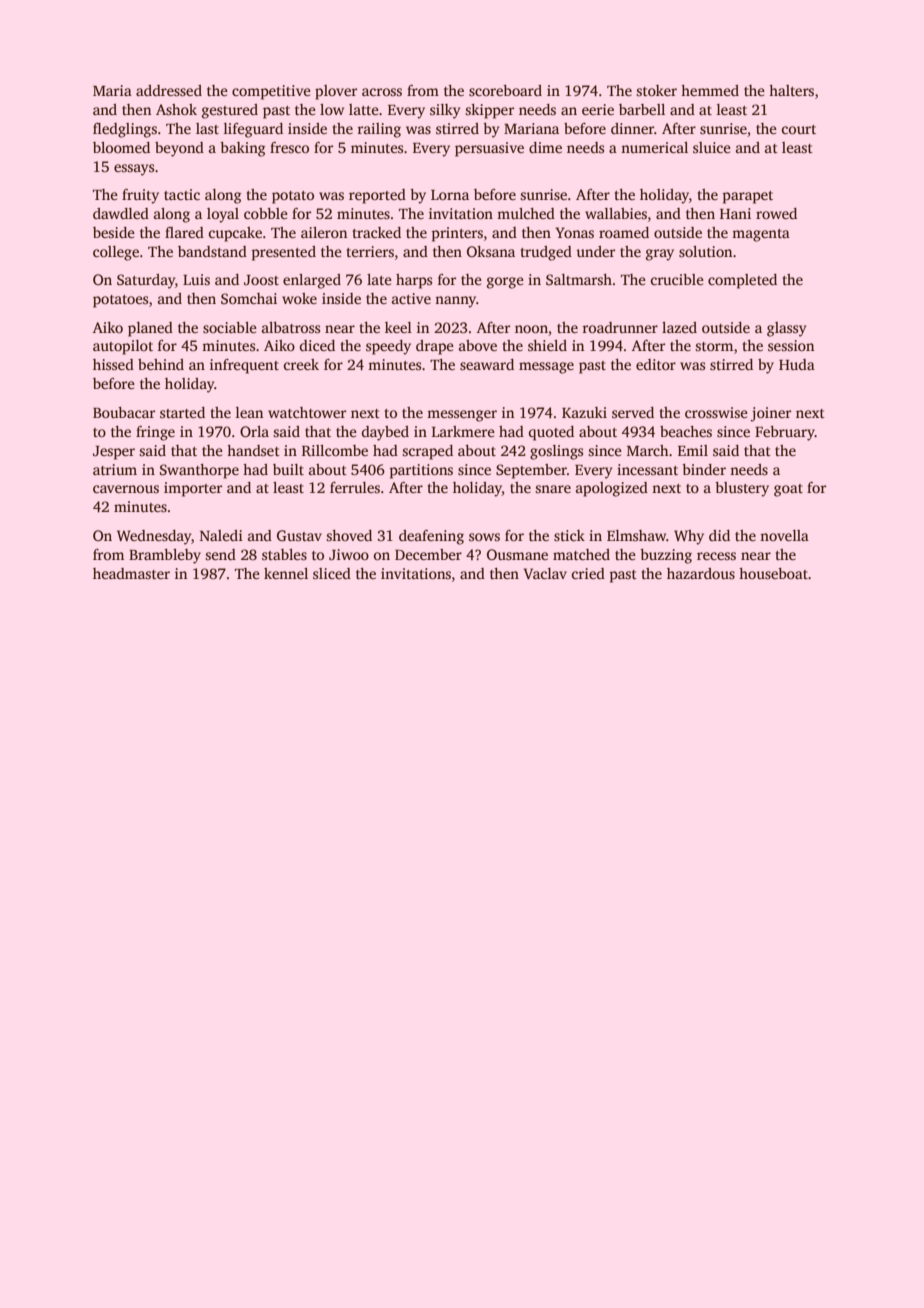  What do you see at coordinates (382, 92) in the image?
I see `across` at bounding box center [382, 92].
